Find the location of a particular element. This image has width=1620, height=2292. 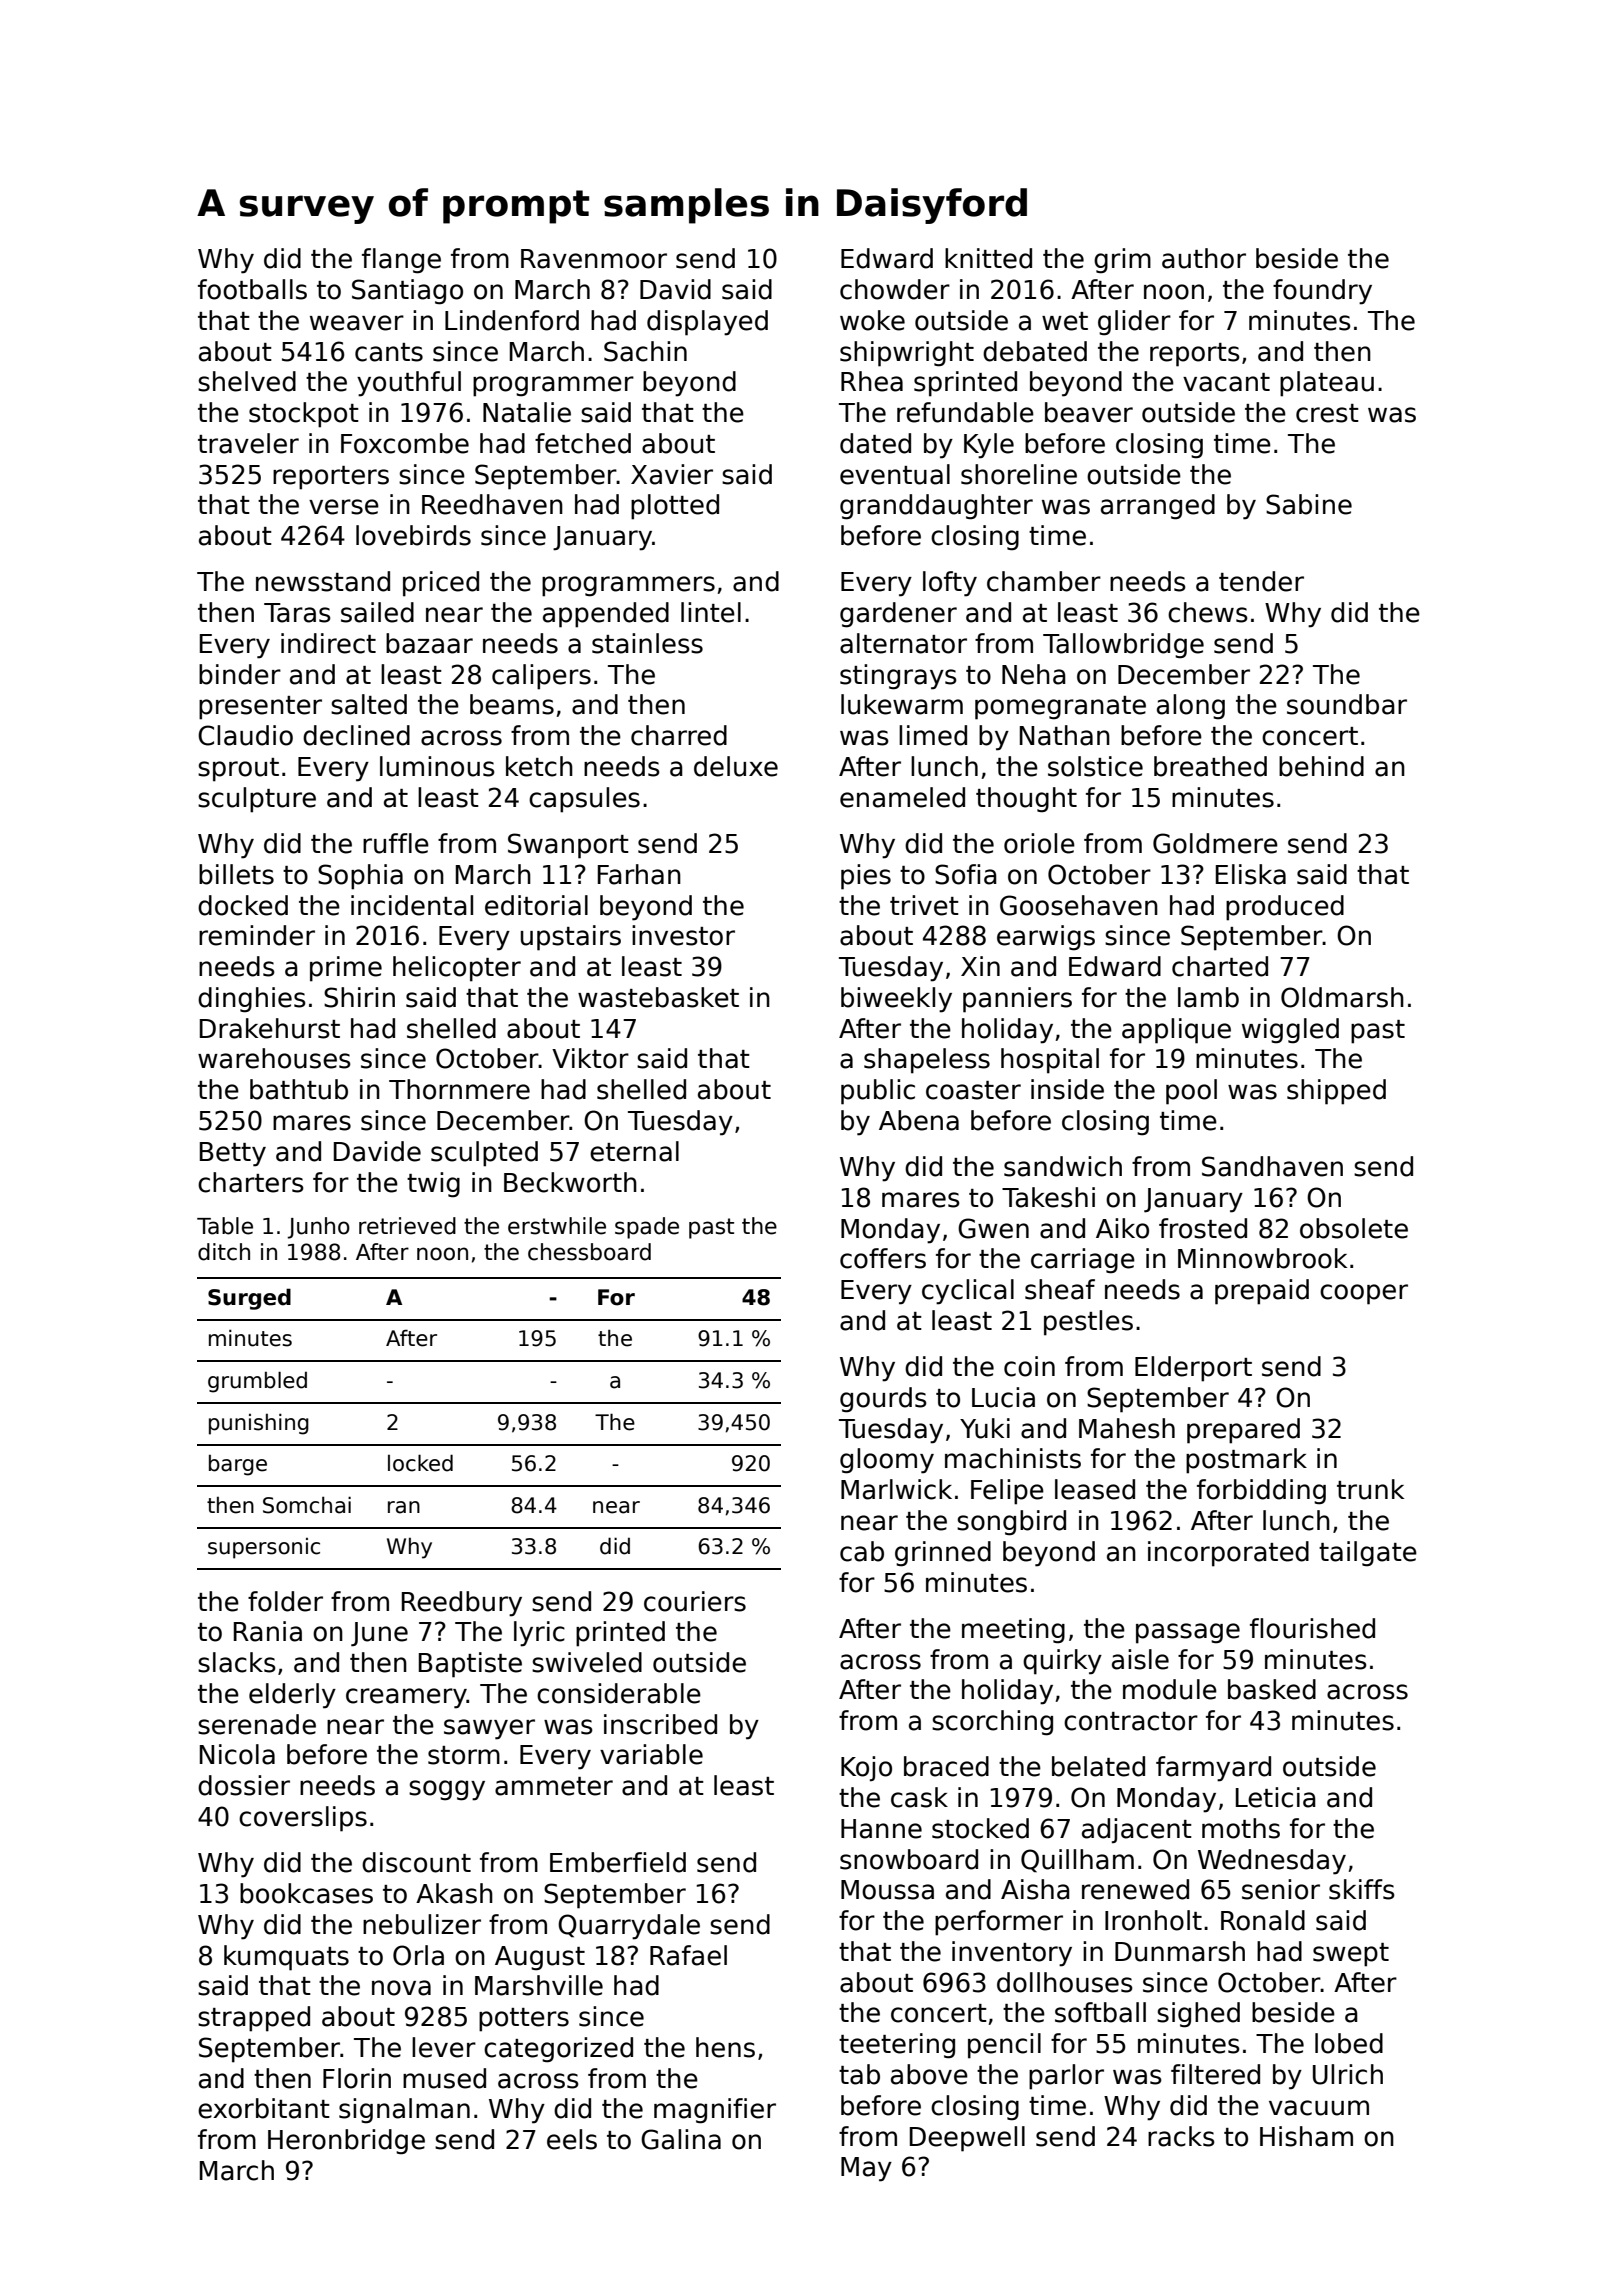

Heronbridge is located at coordinates (346, 2142).
